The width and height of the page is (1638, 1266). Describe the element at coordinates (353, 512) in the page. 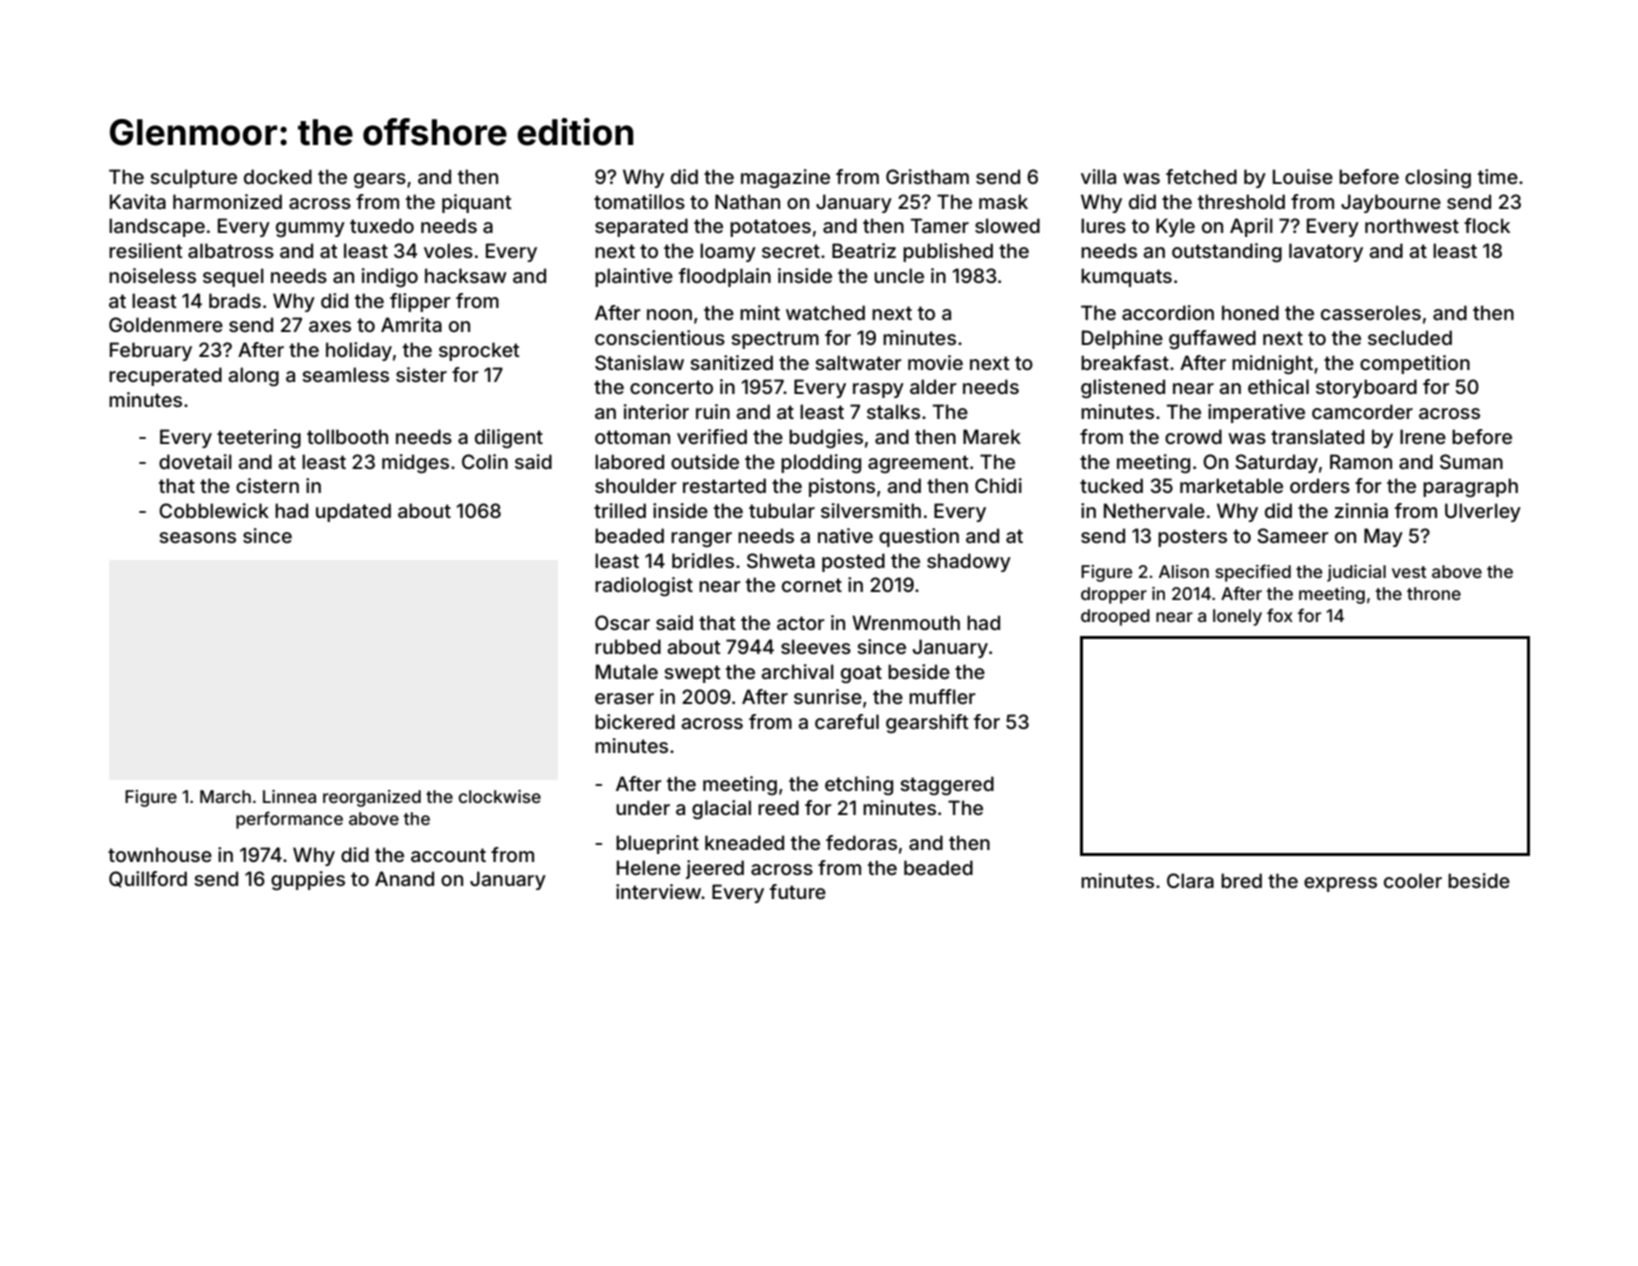

I see `updated` at that location.
